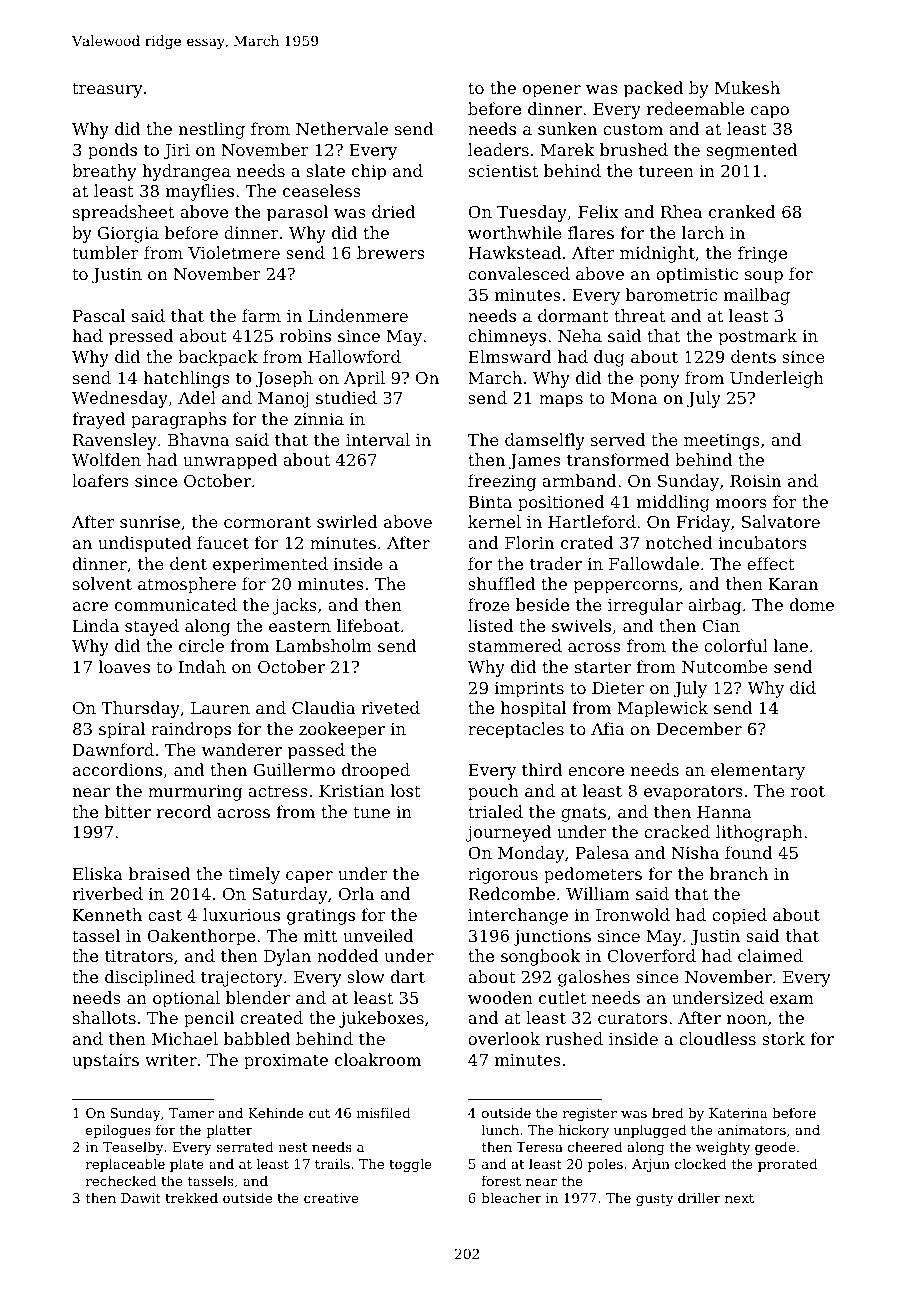  Describe the element at coordinates (511, 1197) in the screenshot. I see `bleacher` at that location.
